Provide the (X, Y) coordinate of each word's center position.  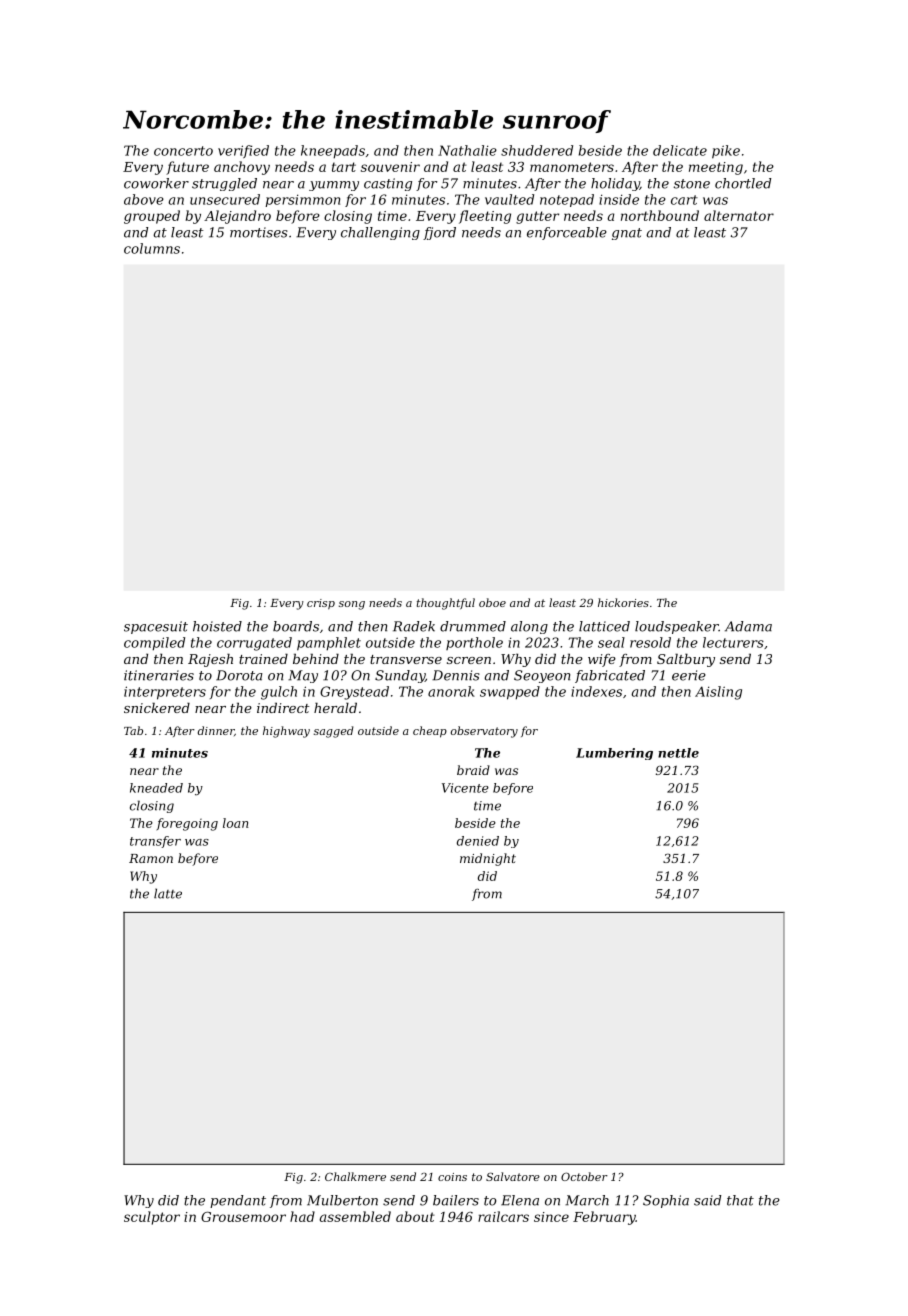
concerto (183, 151)
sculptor (152, 1218)
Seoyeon (542, 676)
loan (236, 823)
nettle (678, 753)
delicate (680, 150)
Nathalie (467, 150)
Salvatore (513, 1176)
